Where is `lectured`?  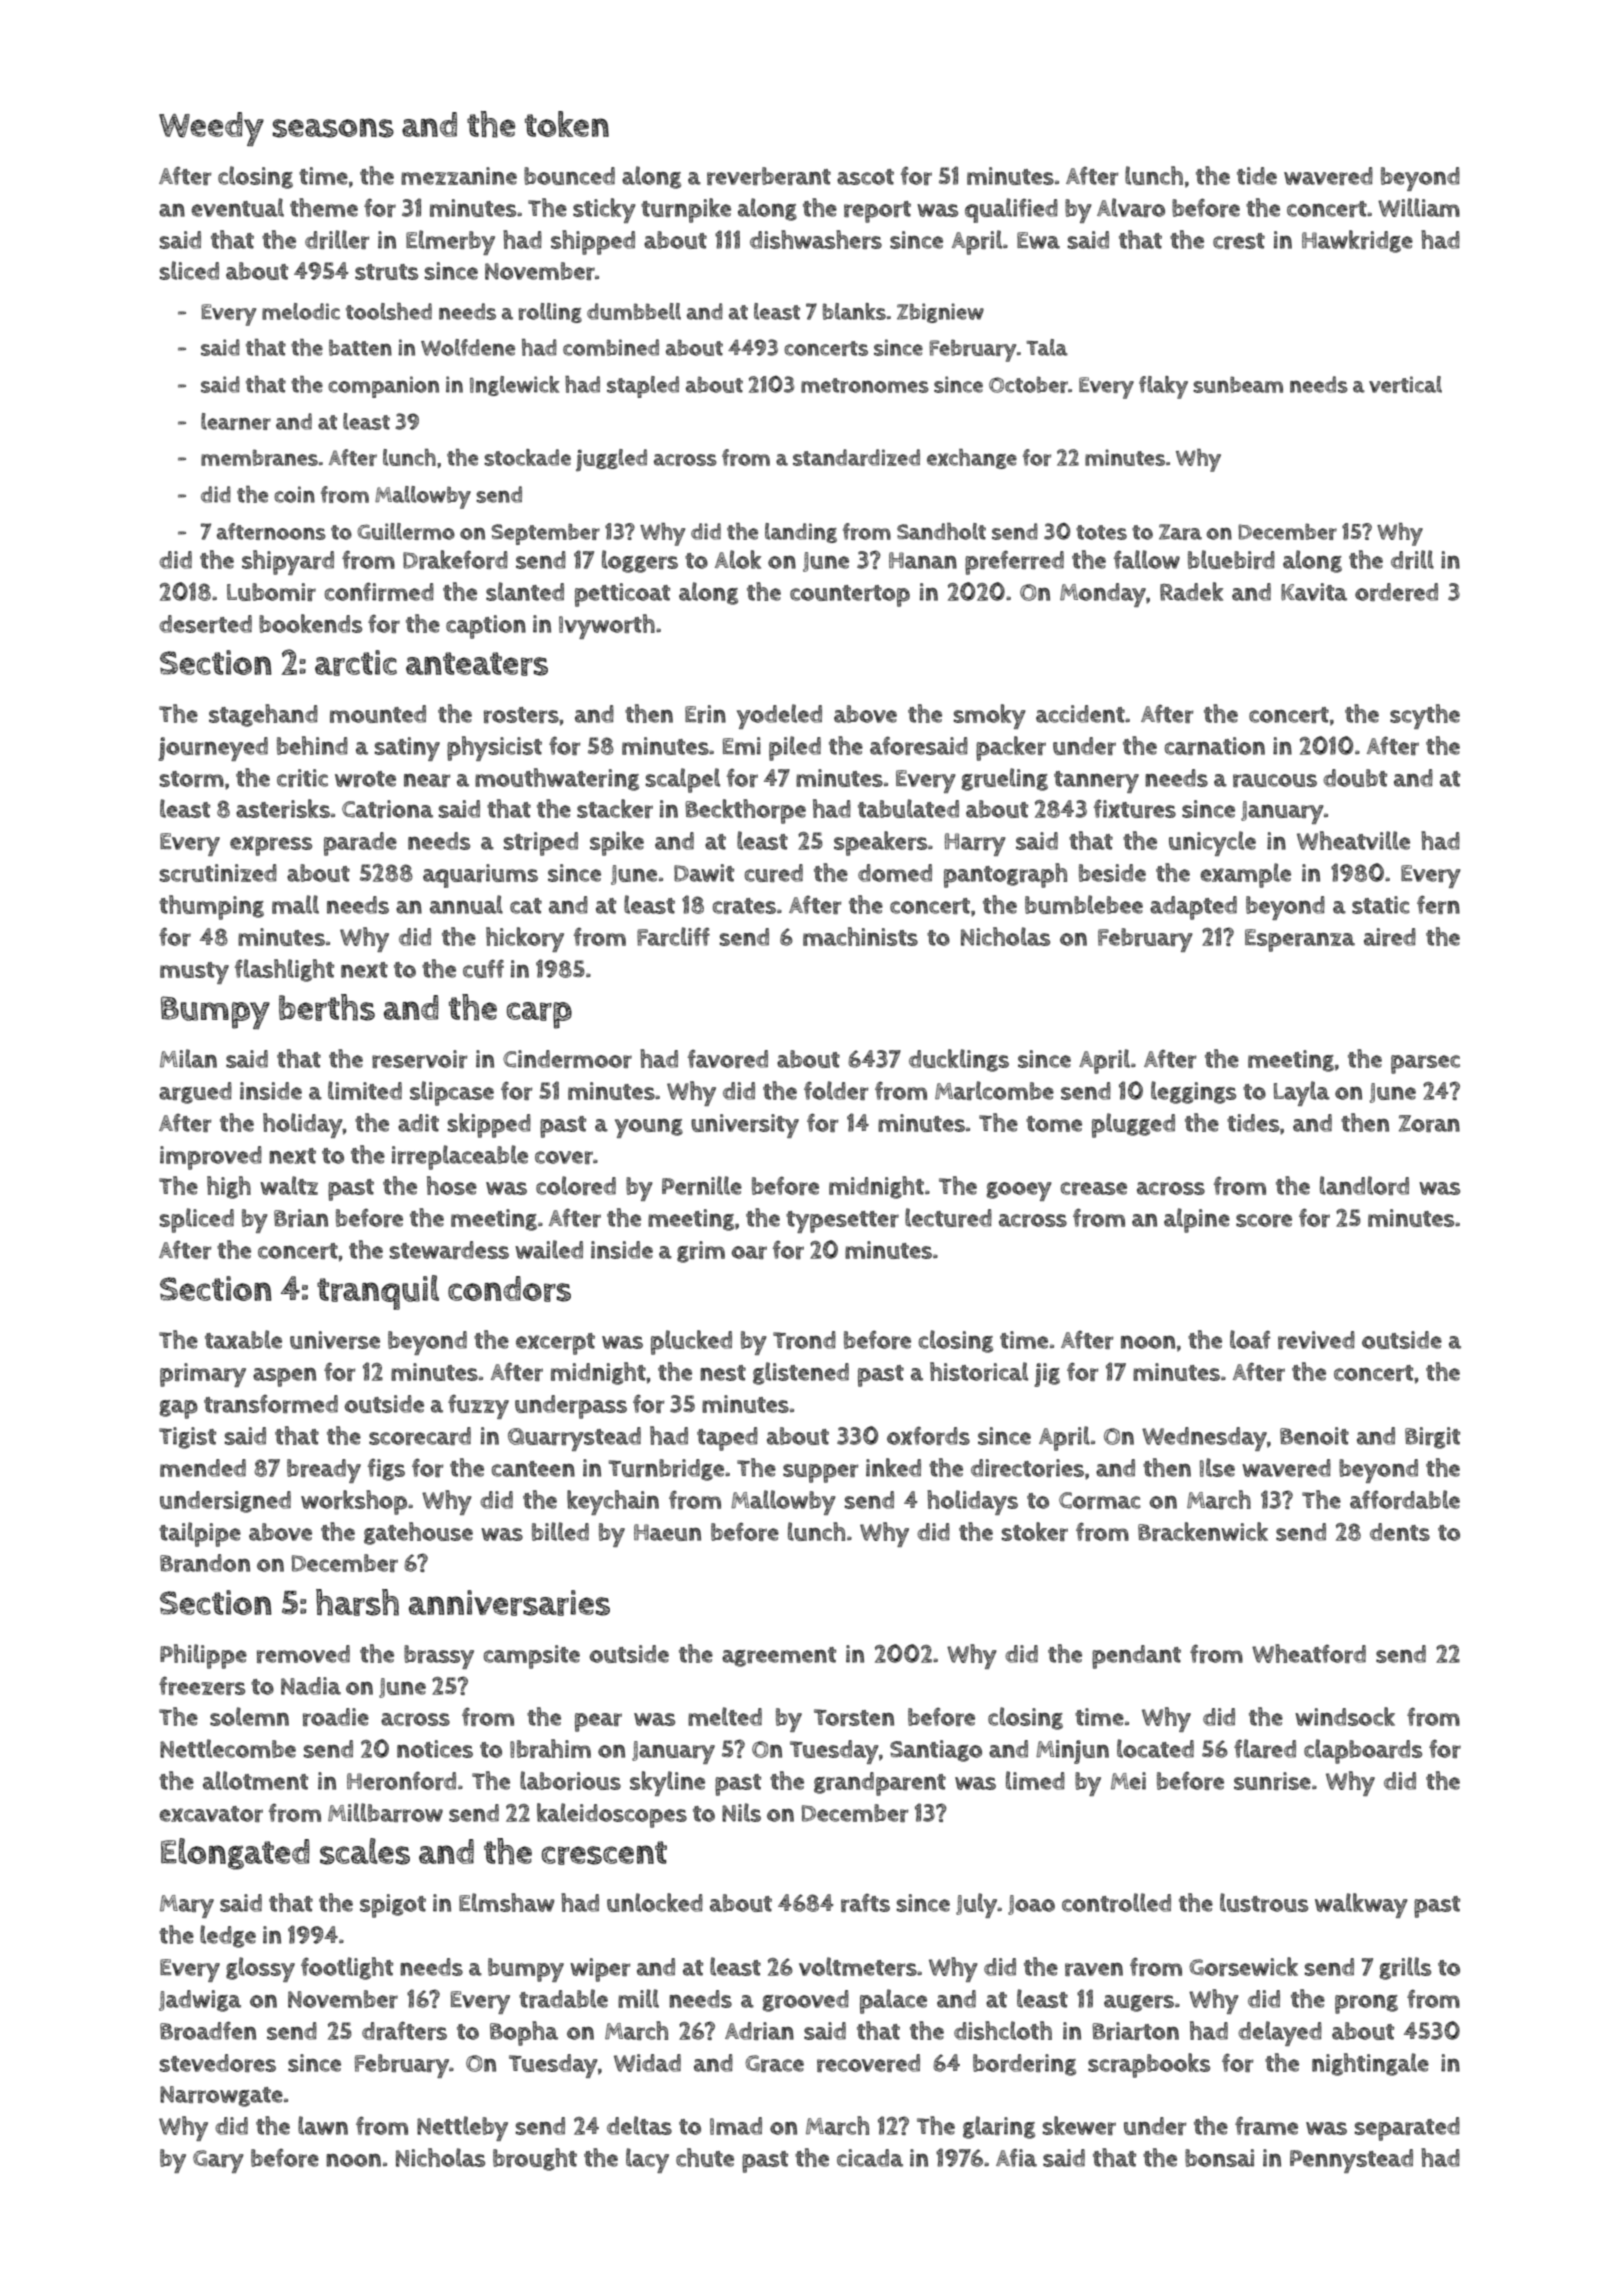 lectured is located at coordinates (948, 1217).
